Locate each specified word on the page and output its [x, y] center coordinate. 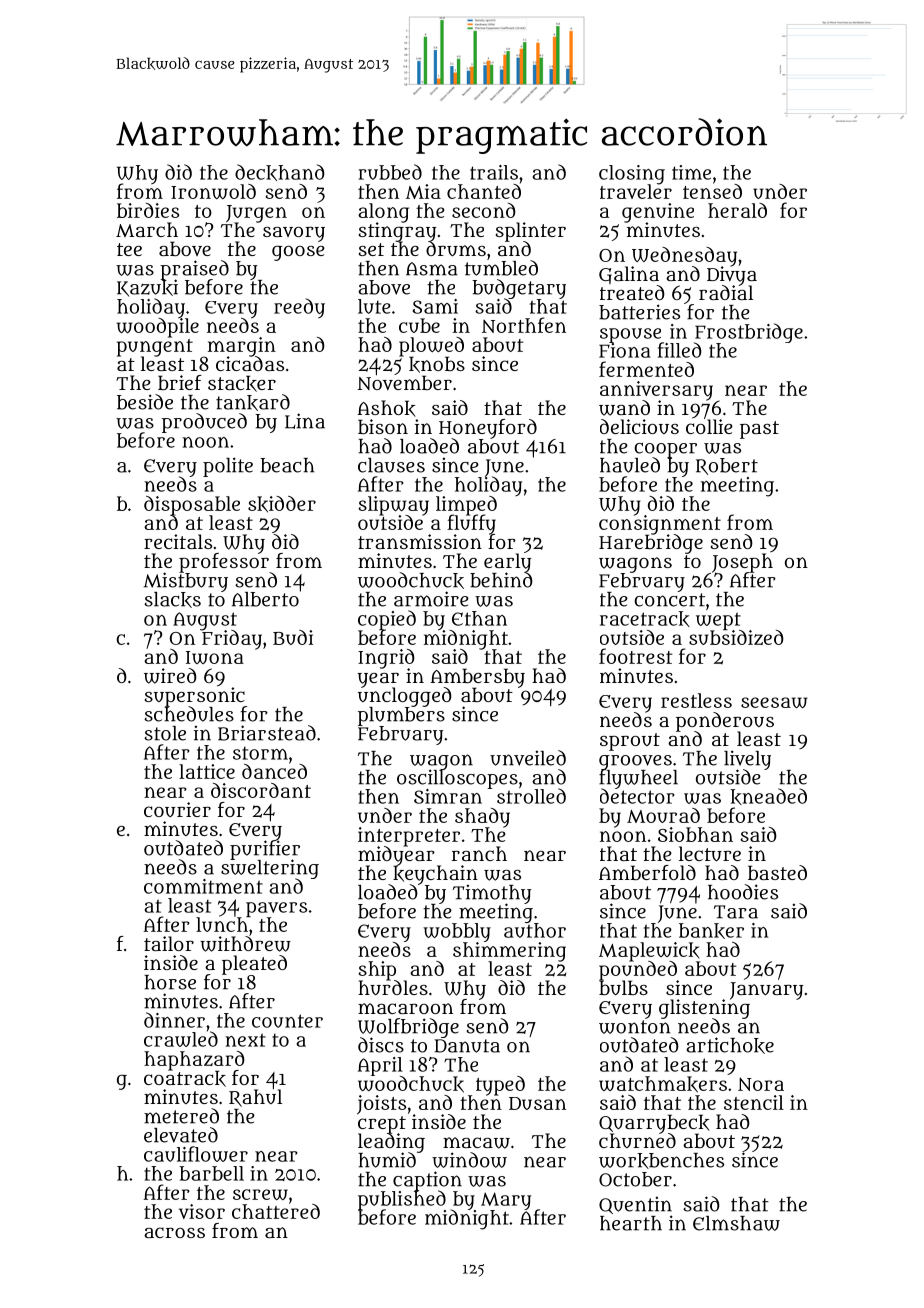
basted [777, 872]
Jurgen [256, 214]
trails [494, 172]
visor [202, 1211]
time [691, 172]
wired [170, 676]
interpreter [409, 836]
